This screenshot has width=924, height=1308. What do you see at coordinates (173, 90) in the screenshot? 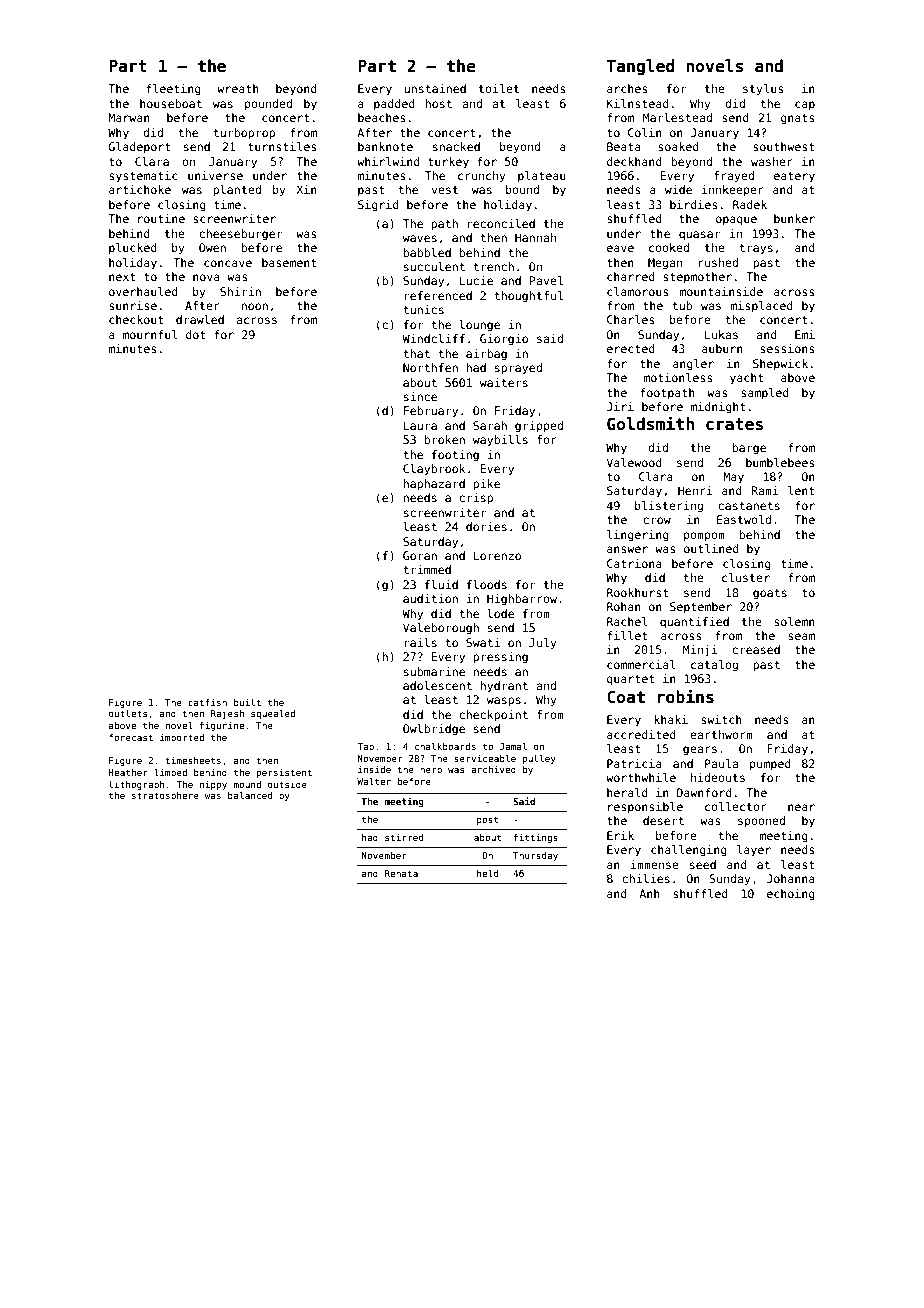
I see `fleeting` at bounding box center [173, 90].
